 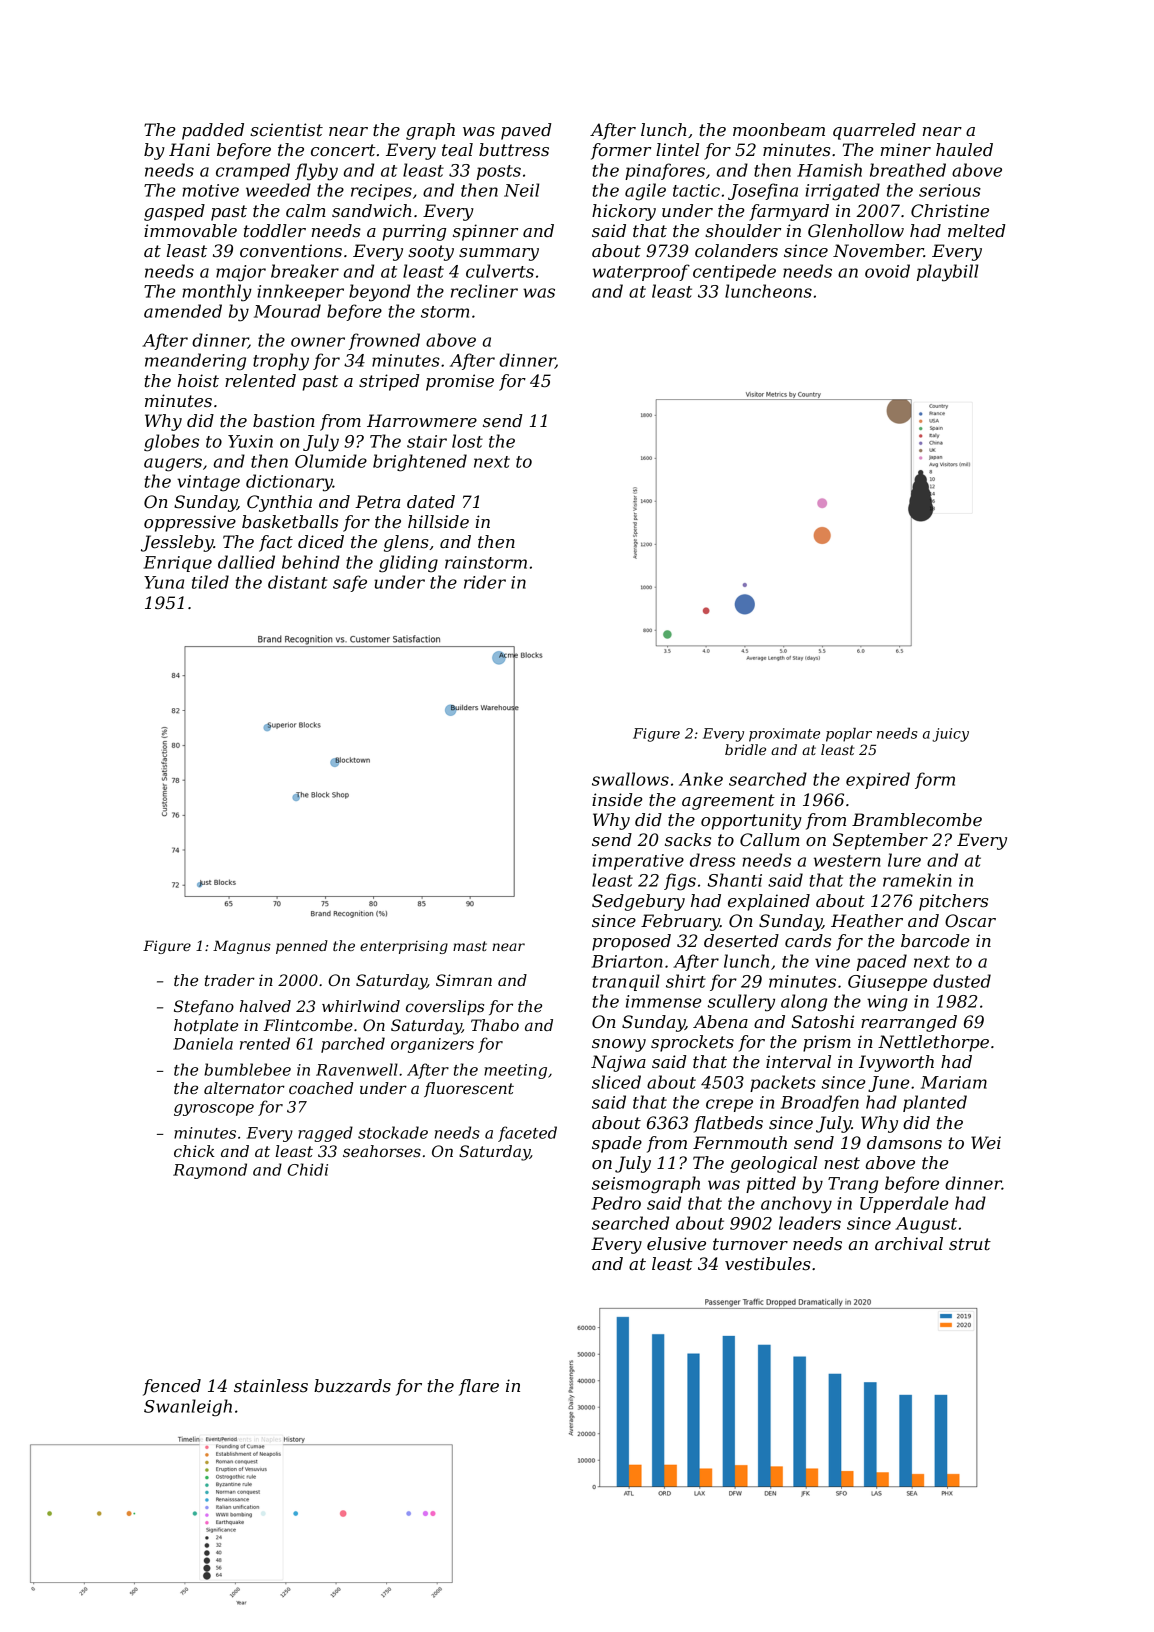 I want to click on Swanleigh, so click(x=188, y=1408).
